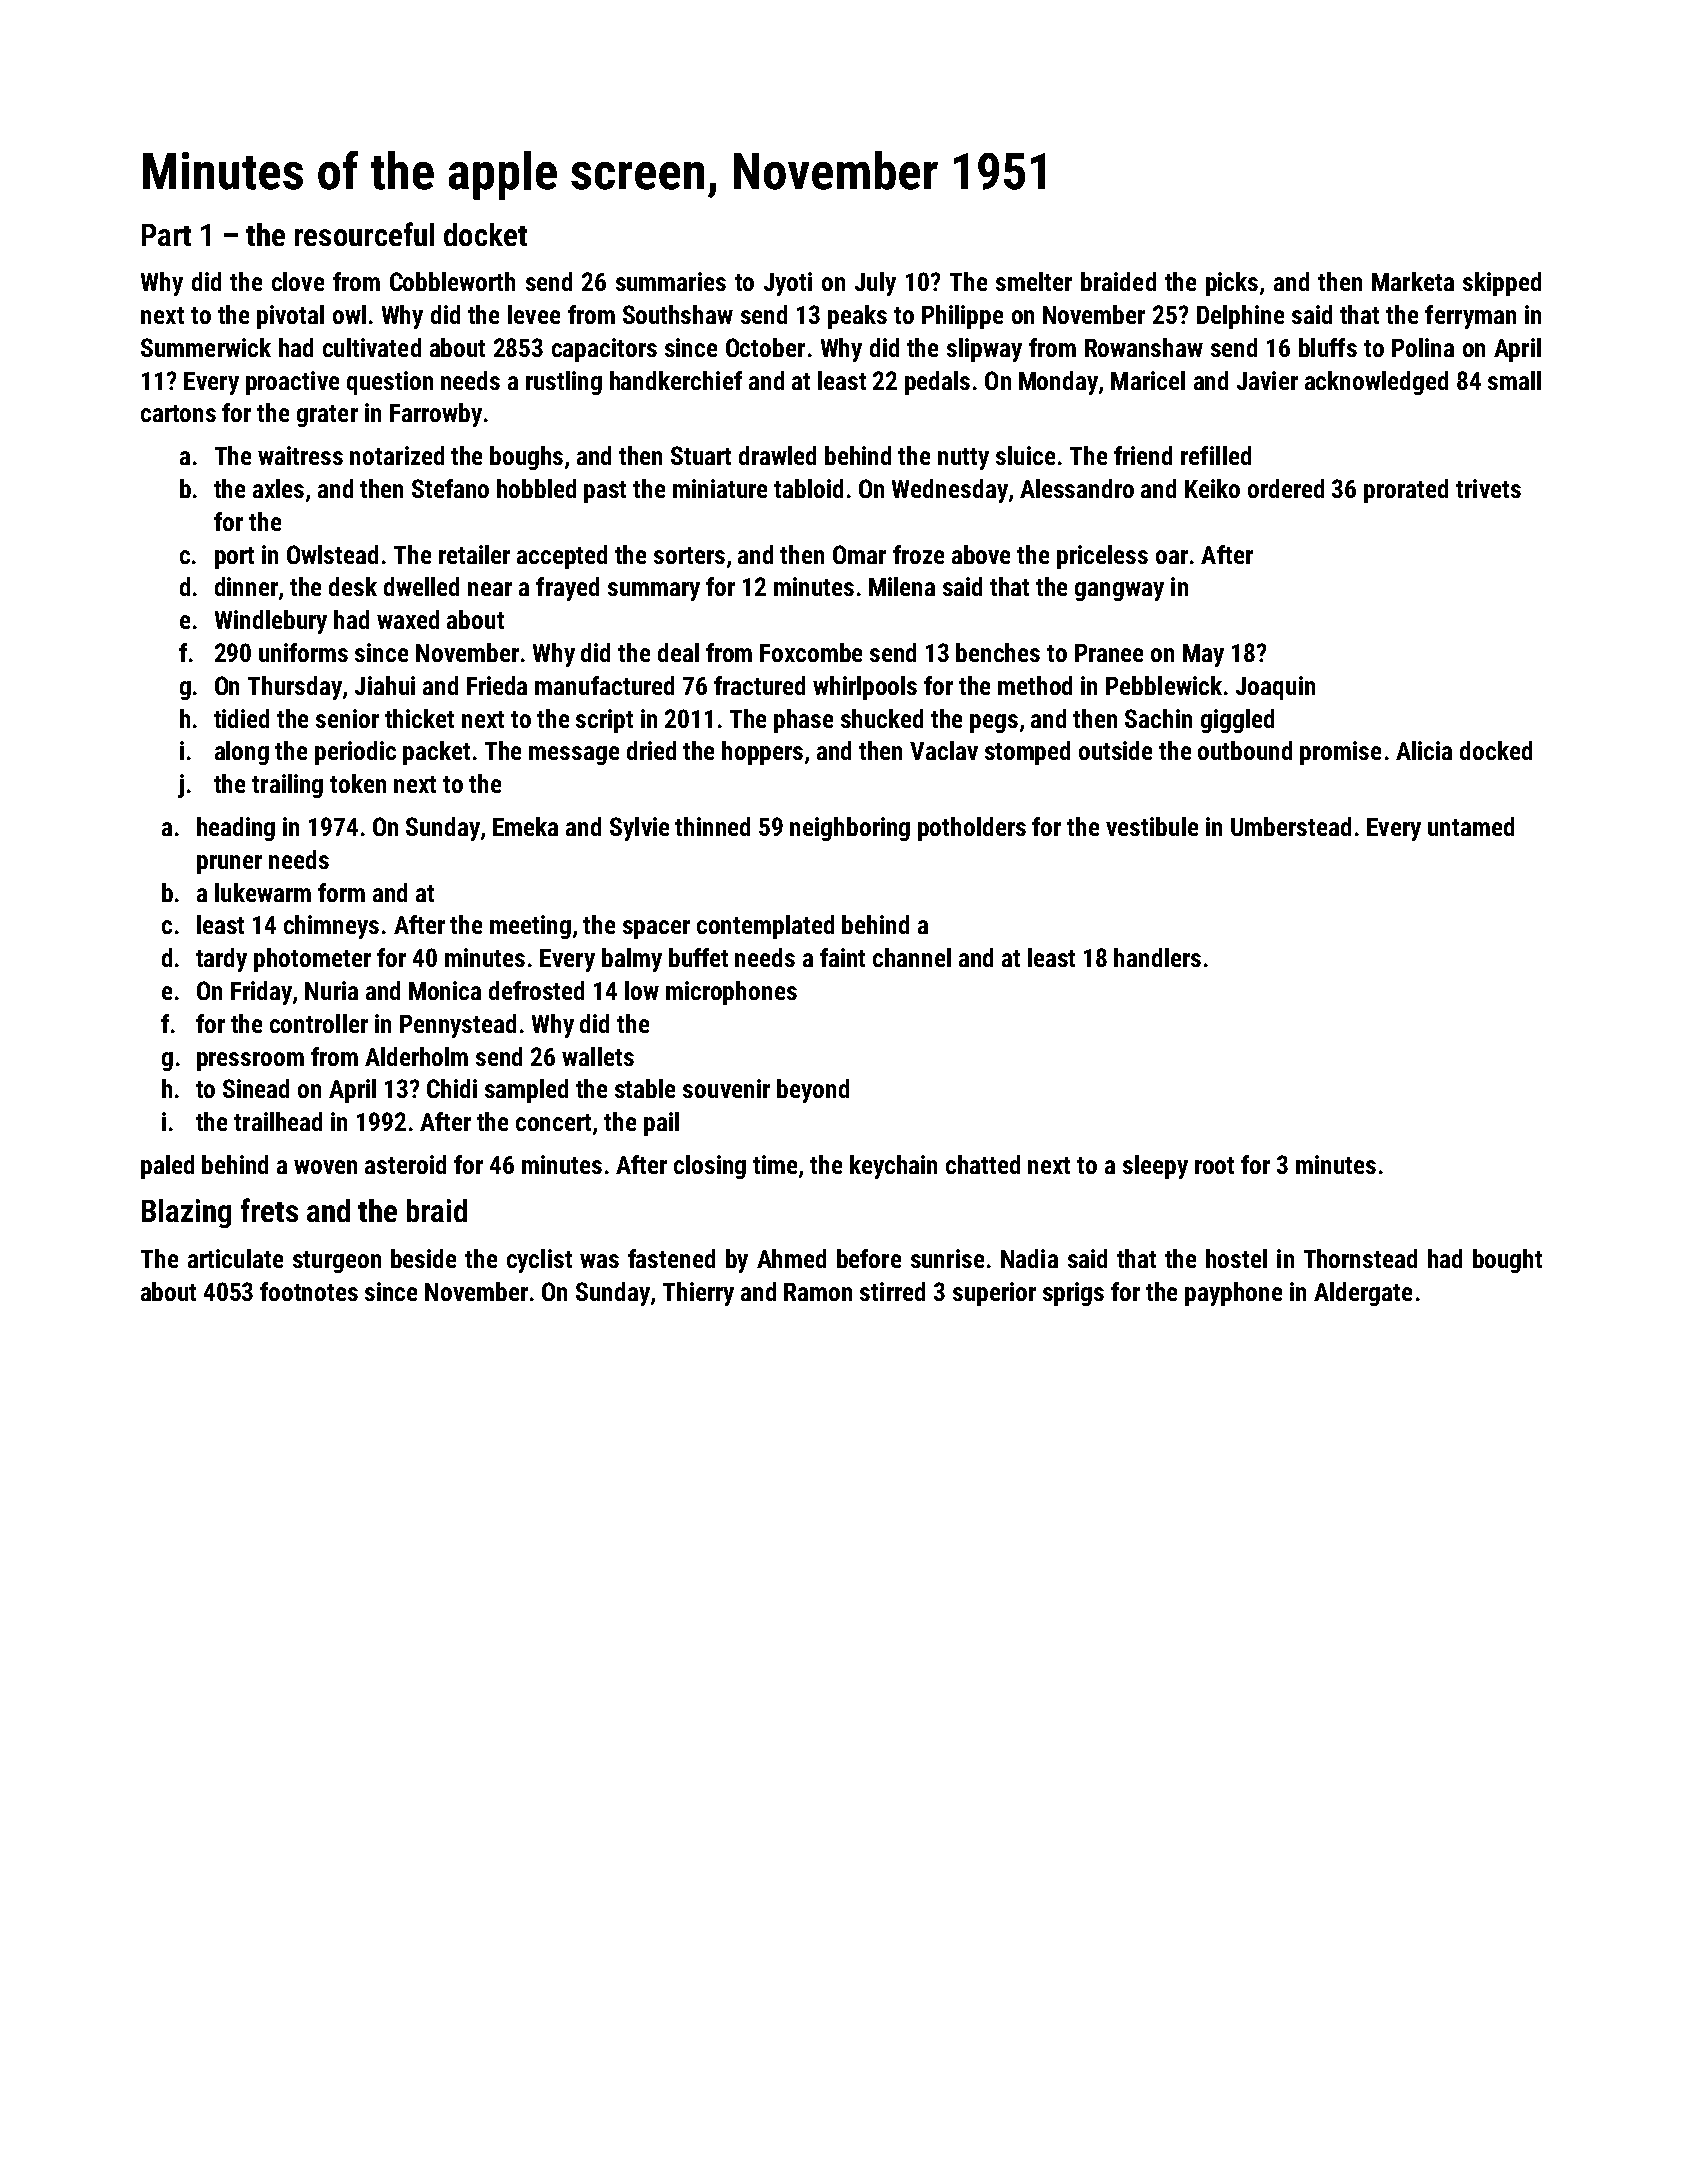 The width and height of the screenshot is (1683, 2178). Describe the element at coordinates (1077, 488) in the screenshot. I see `Alessandro` at that location.
